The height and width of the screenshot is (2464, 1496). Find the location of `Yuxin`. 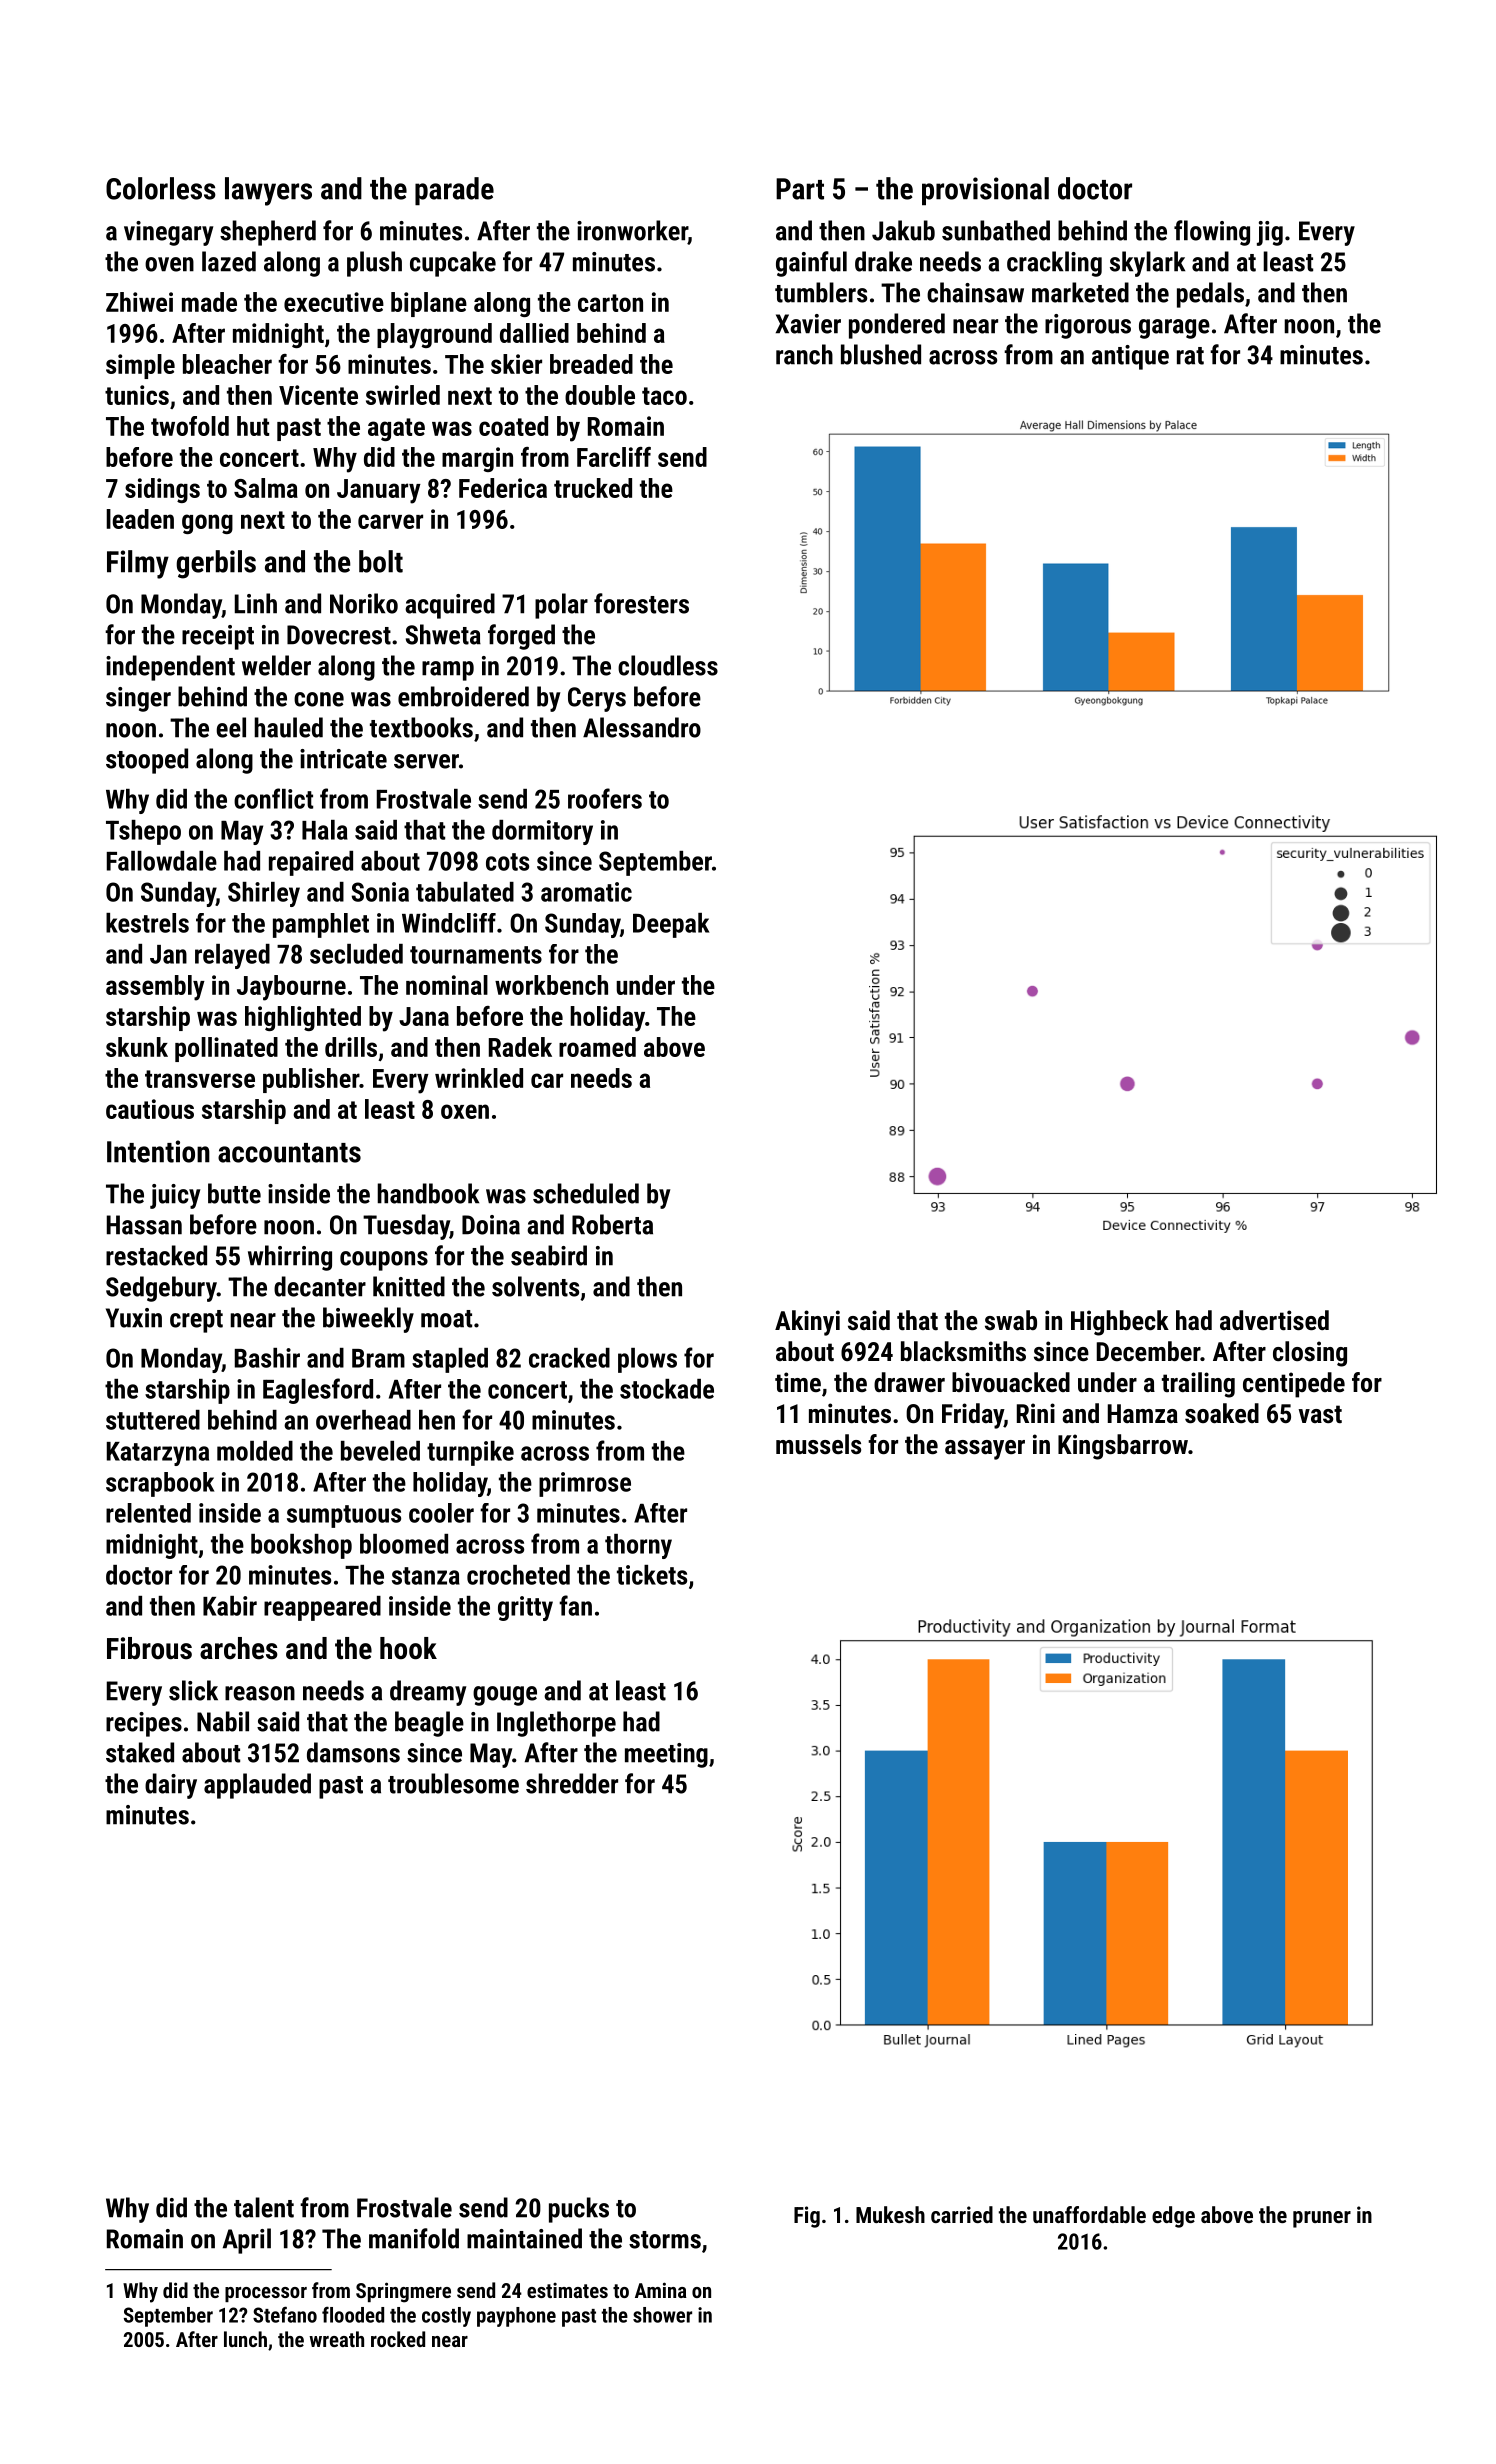

Yuxin is located at coordinates (134, 1318).
